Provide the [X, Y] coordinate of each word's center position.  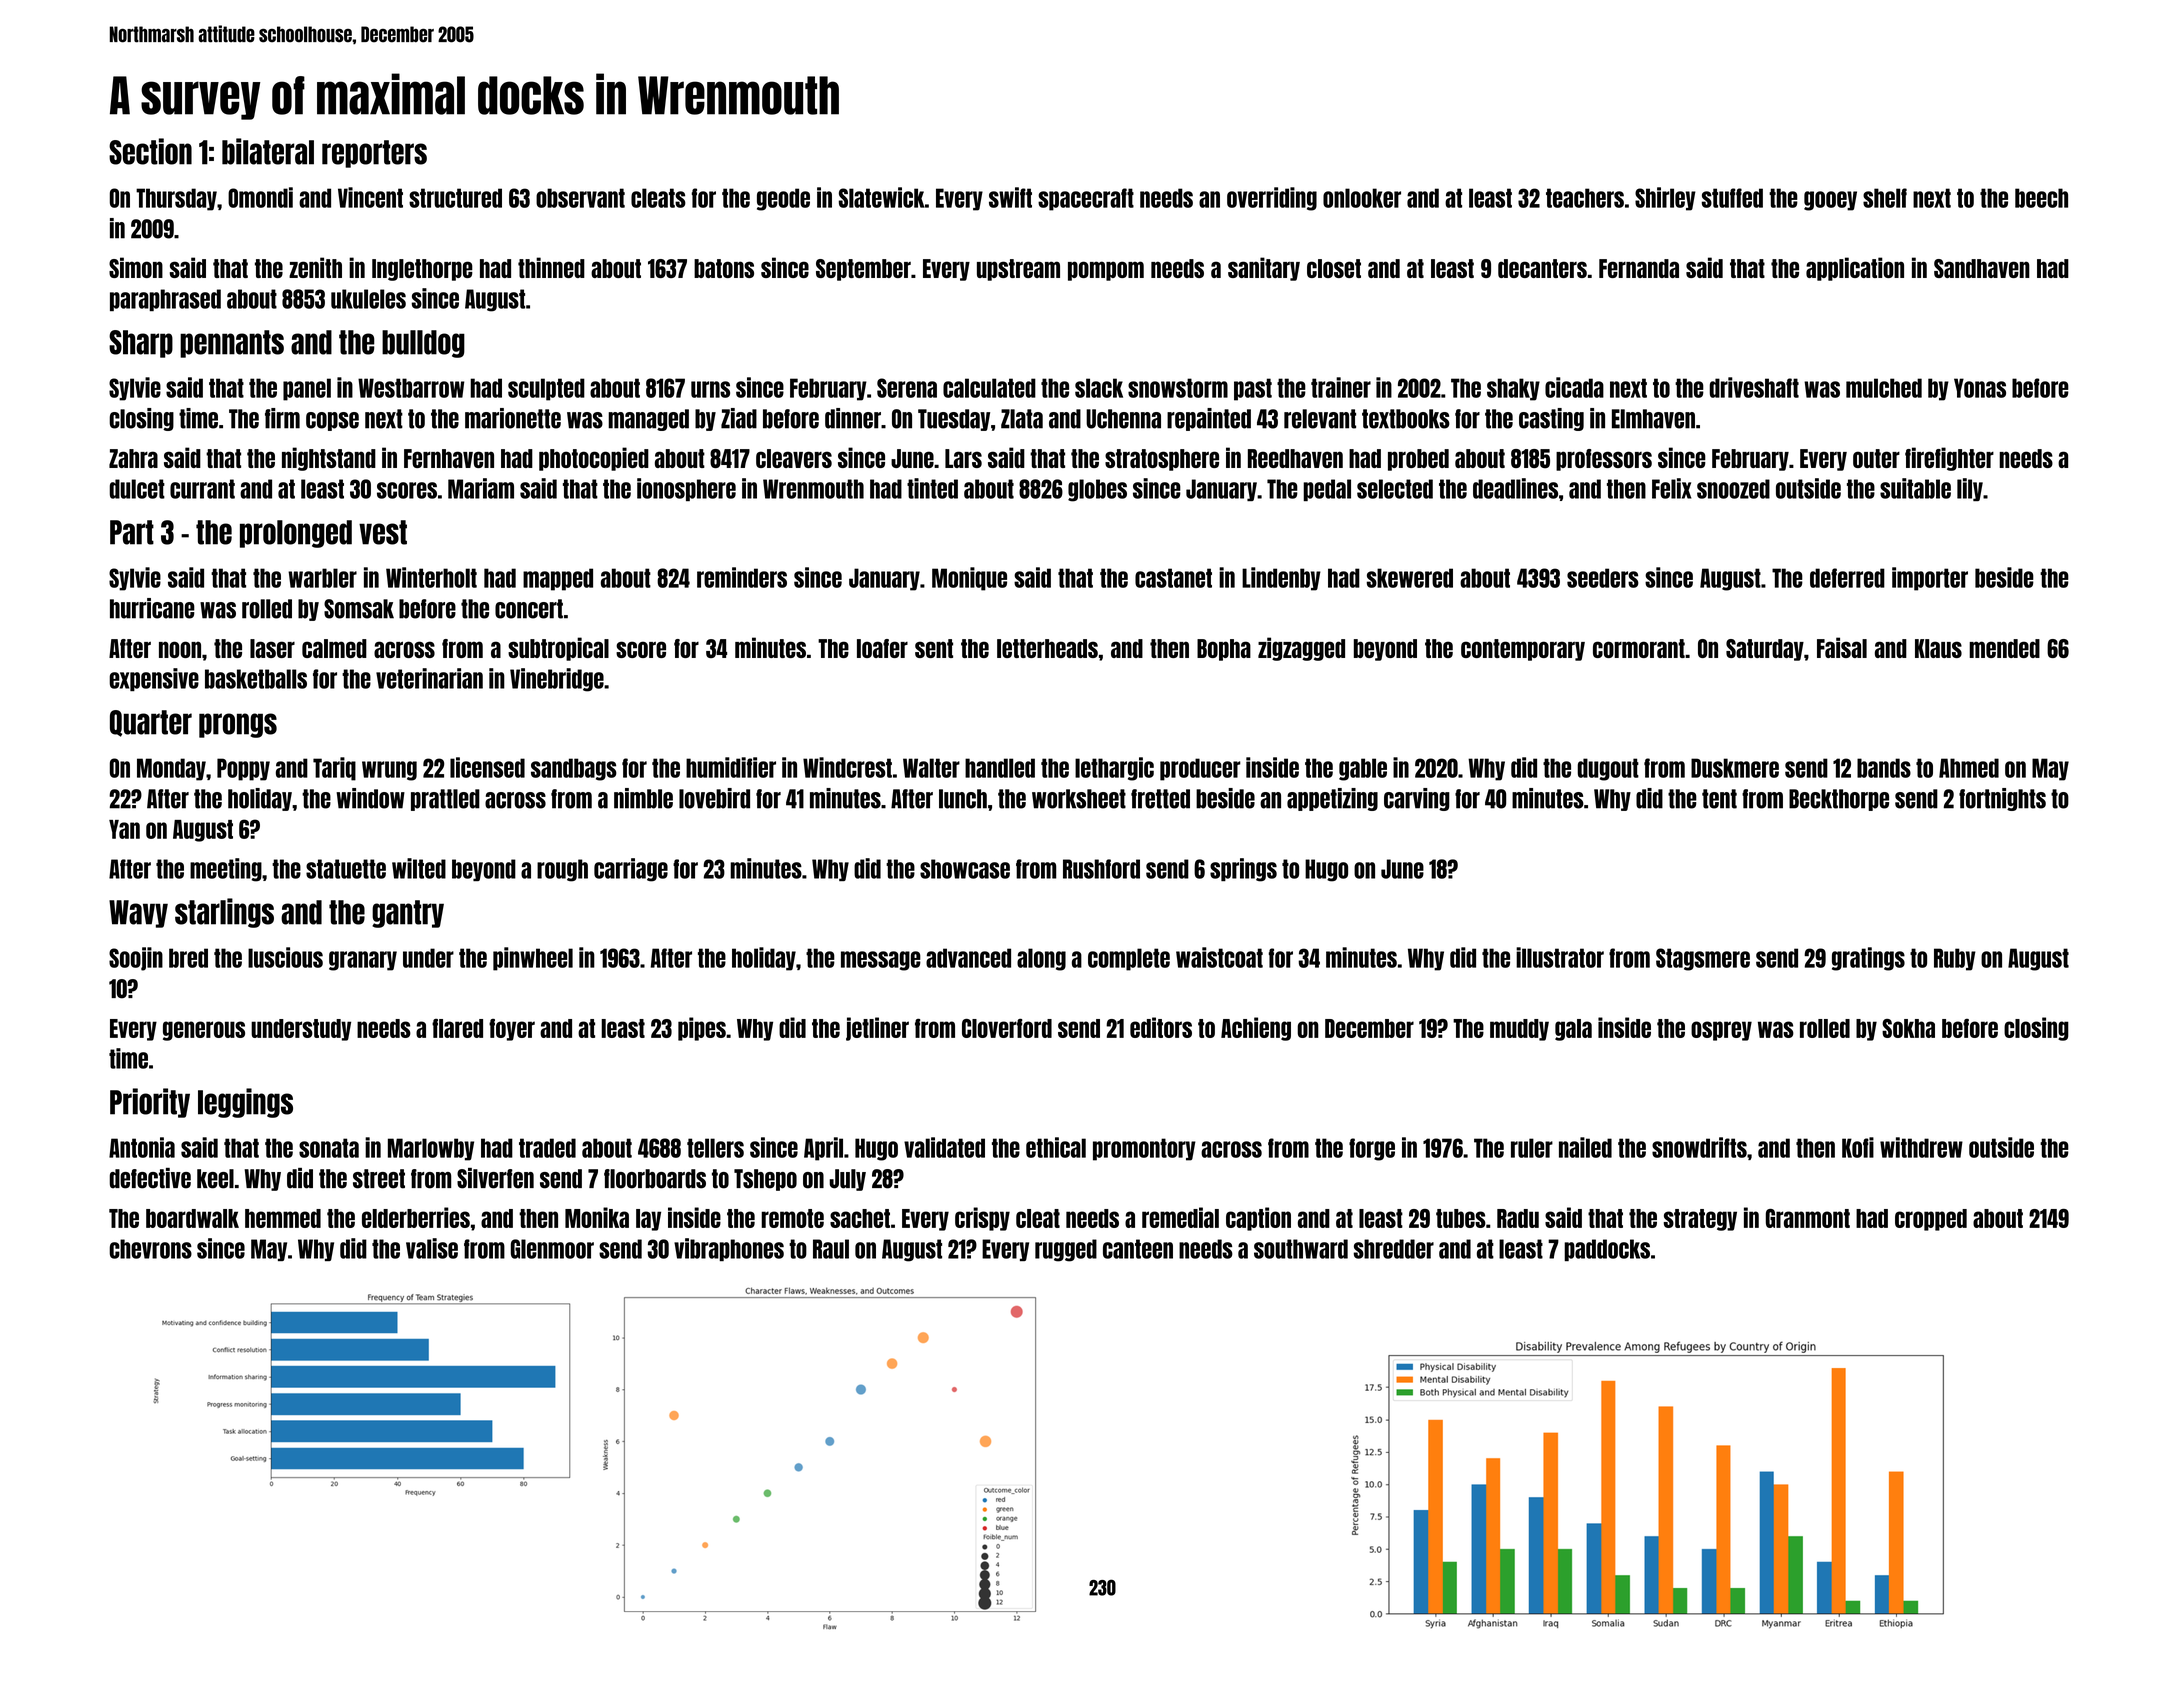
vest [383, 532]
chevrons [150, 1249]
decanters [1542, 268]
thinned [551, 267]
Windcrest [847, 767]
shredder [1393, 1249]
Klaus [1938, 648]
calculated [989, 388]
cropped [1931, 1220]
